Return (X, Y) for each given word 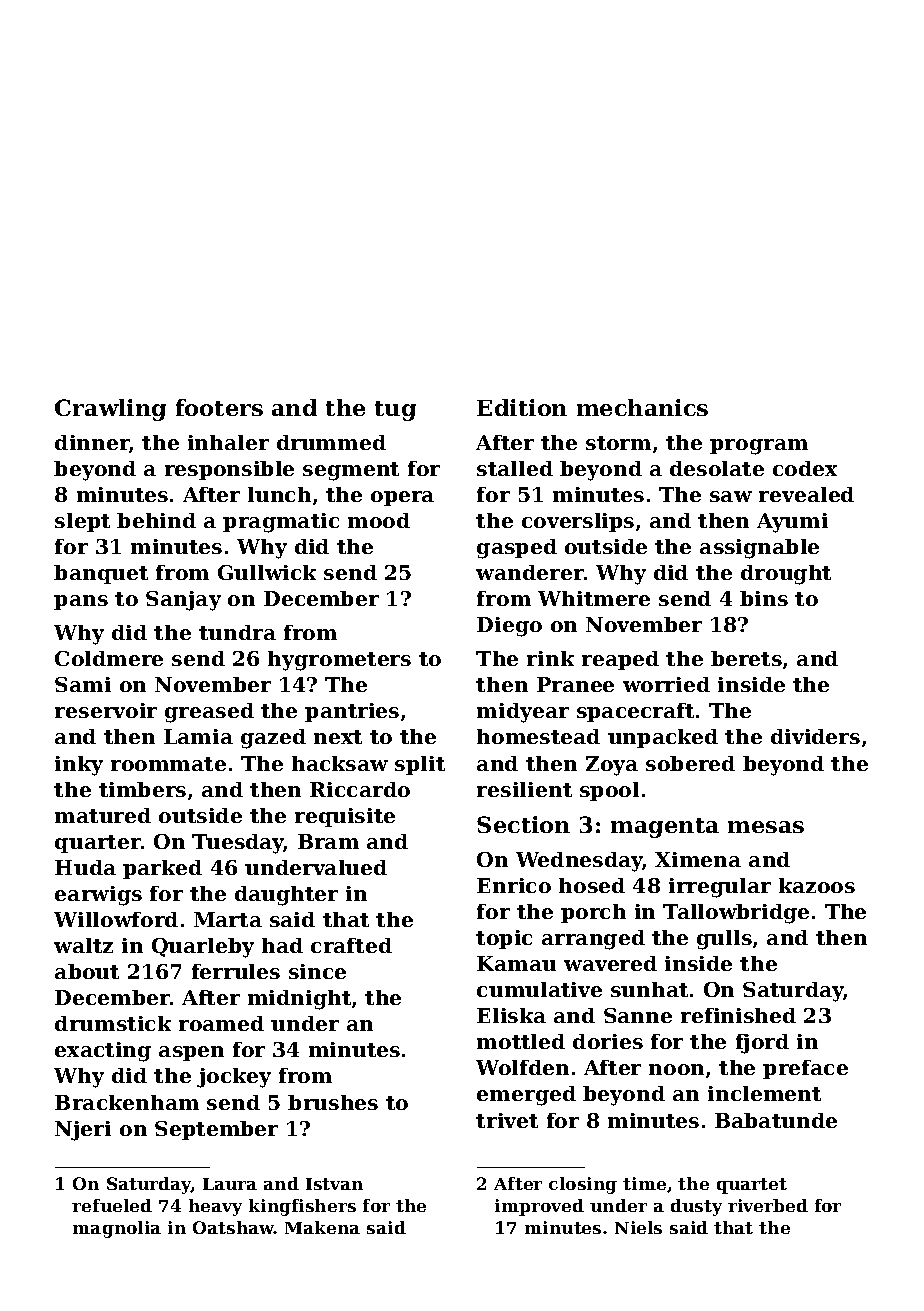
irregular (720, 888)
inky (79, 766)
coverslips (578, 522)
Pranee (575, 684)
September (216, 1130)
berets (746, 658)
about (87, 971)
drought (786, 575)
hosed (592, 885)
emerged (526, 1096)
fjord (762, 1044)
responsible (229, 470)
